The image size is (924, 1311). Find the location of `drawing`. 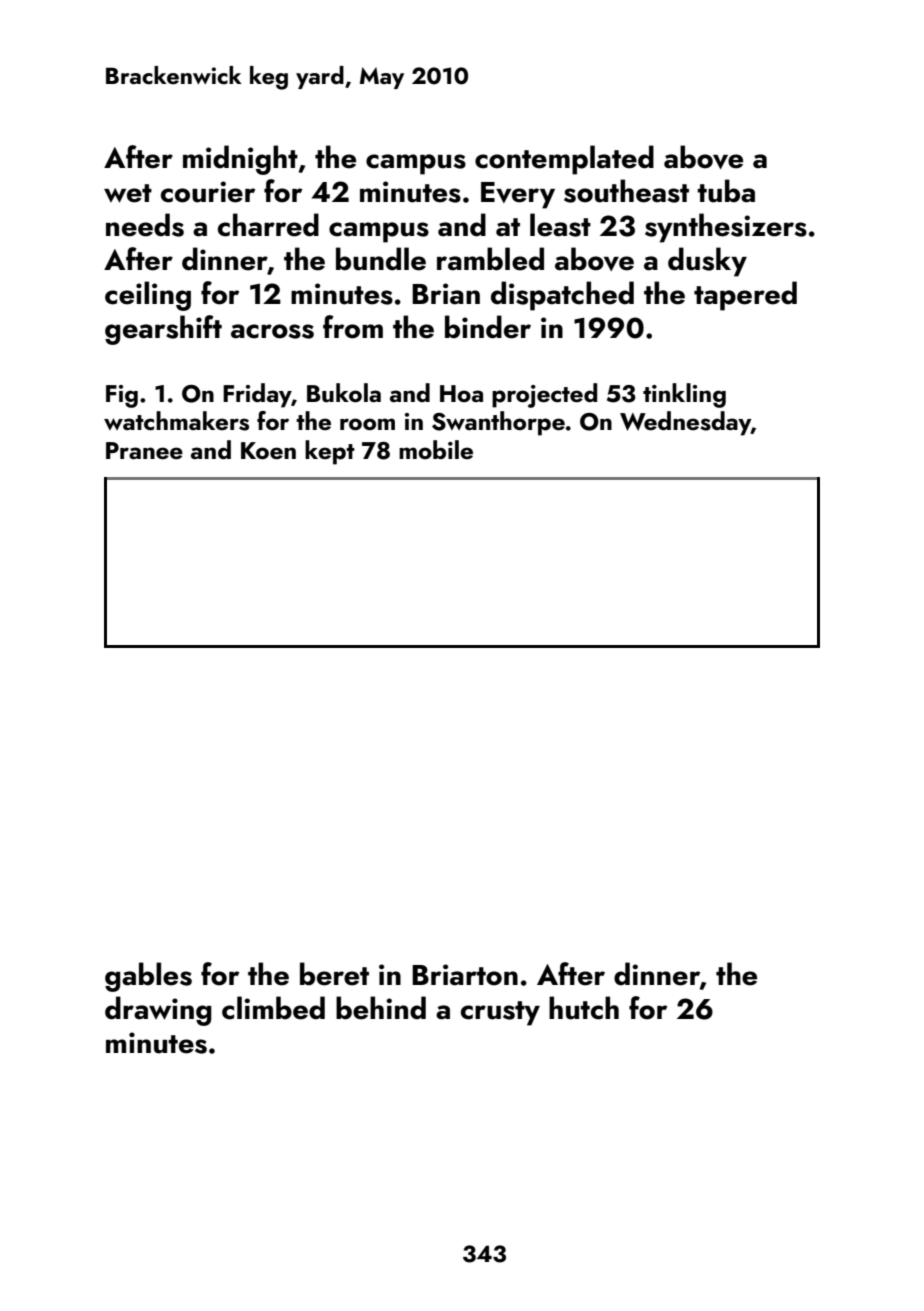

drawing is located at coordinates (158, 1011).
